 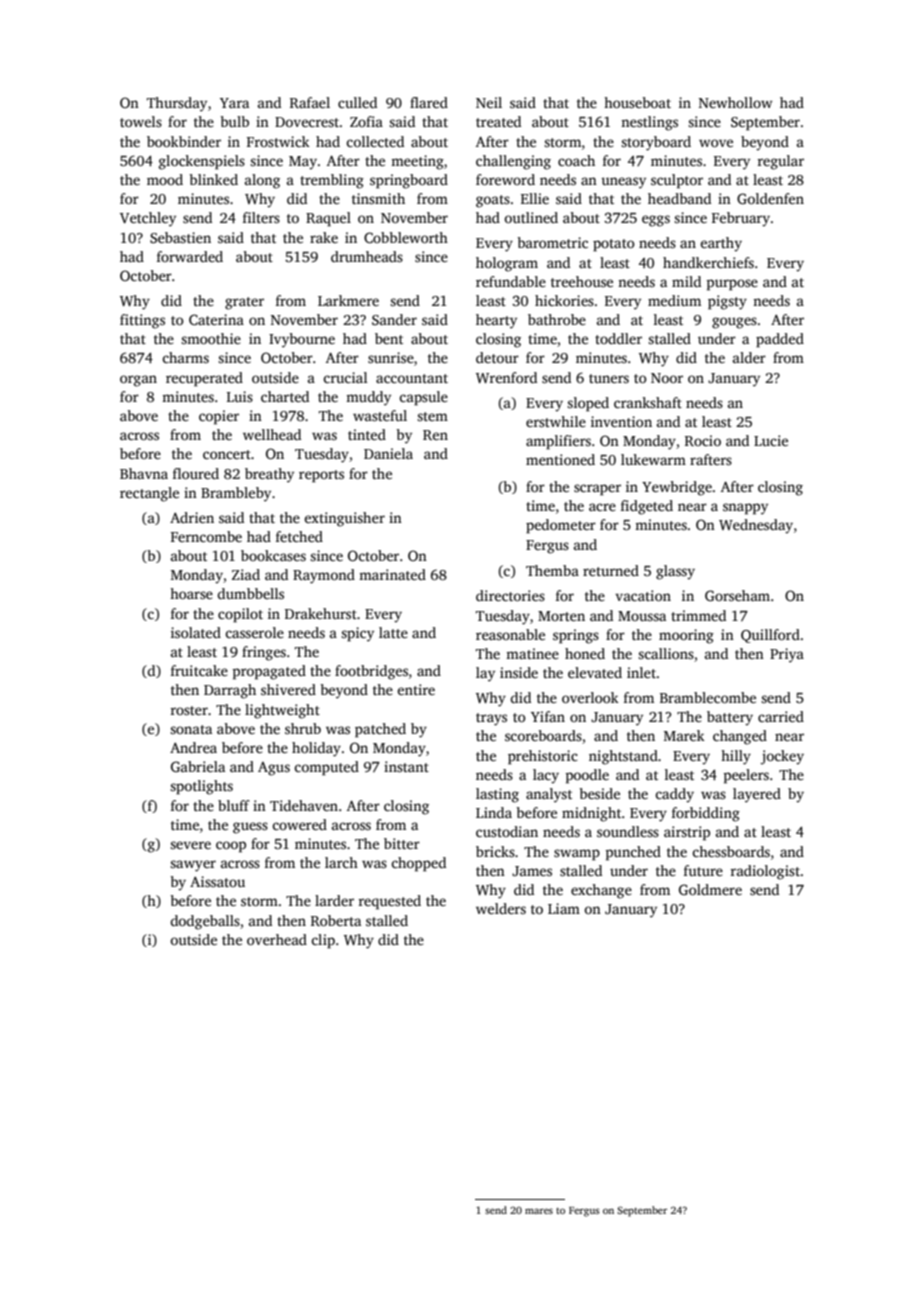 What do you see at coordinates (731, 851) in the page?
I see `chessboards` at bounding box center [731, 851].
